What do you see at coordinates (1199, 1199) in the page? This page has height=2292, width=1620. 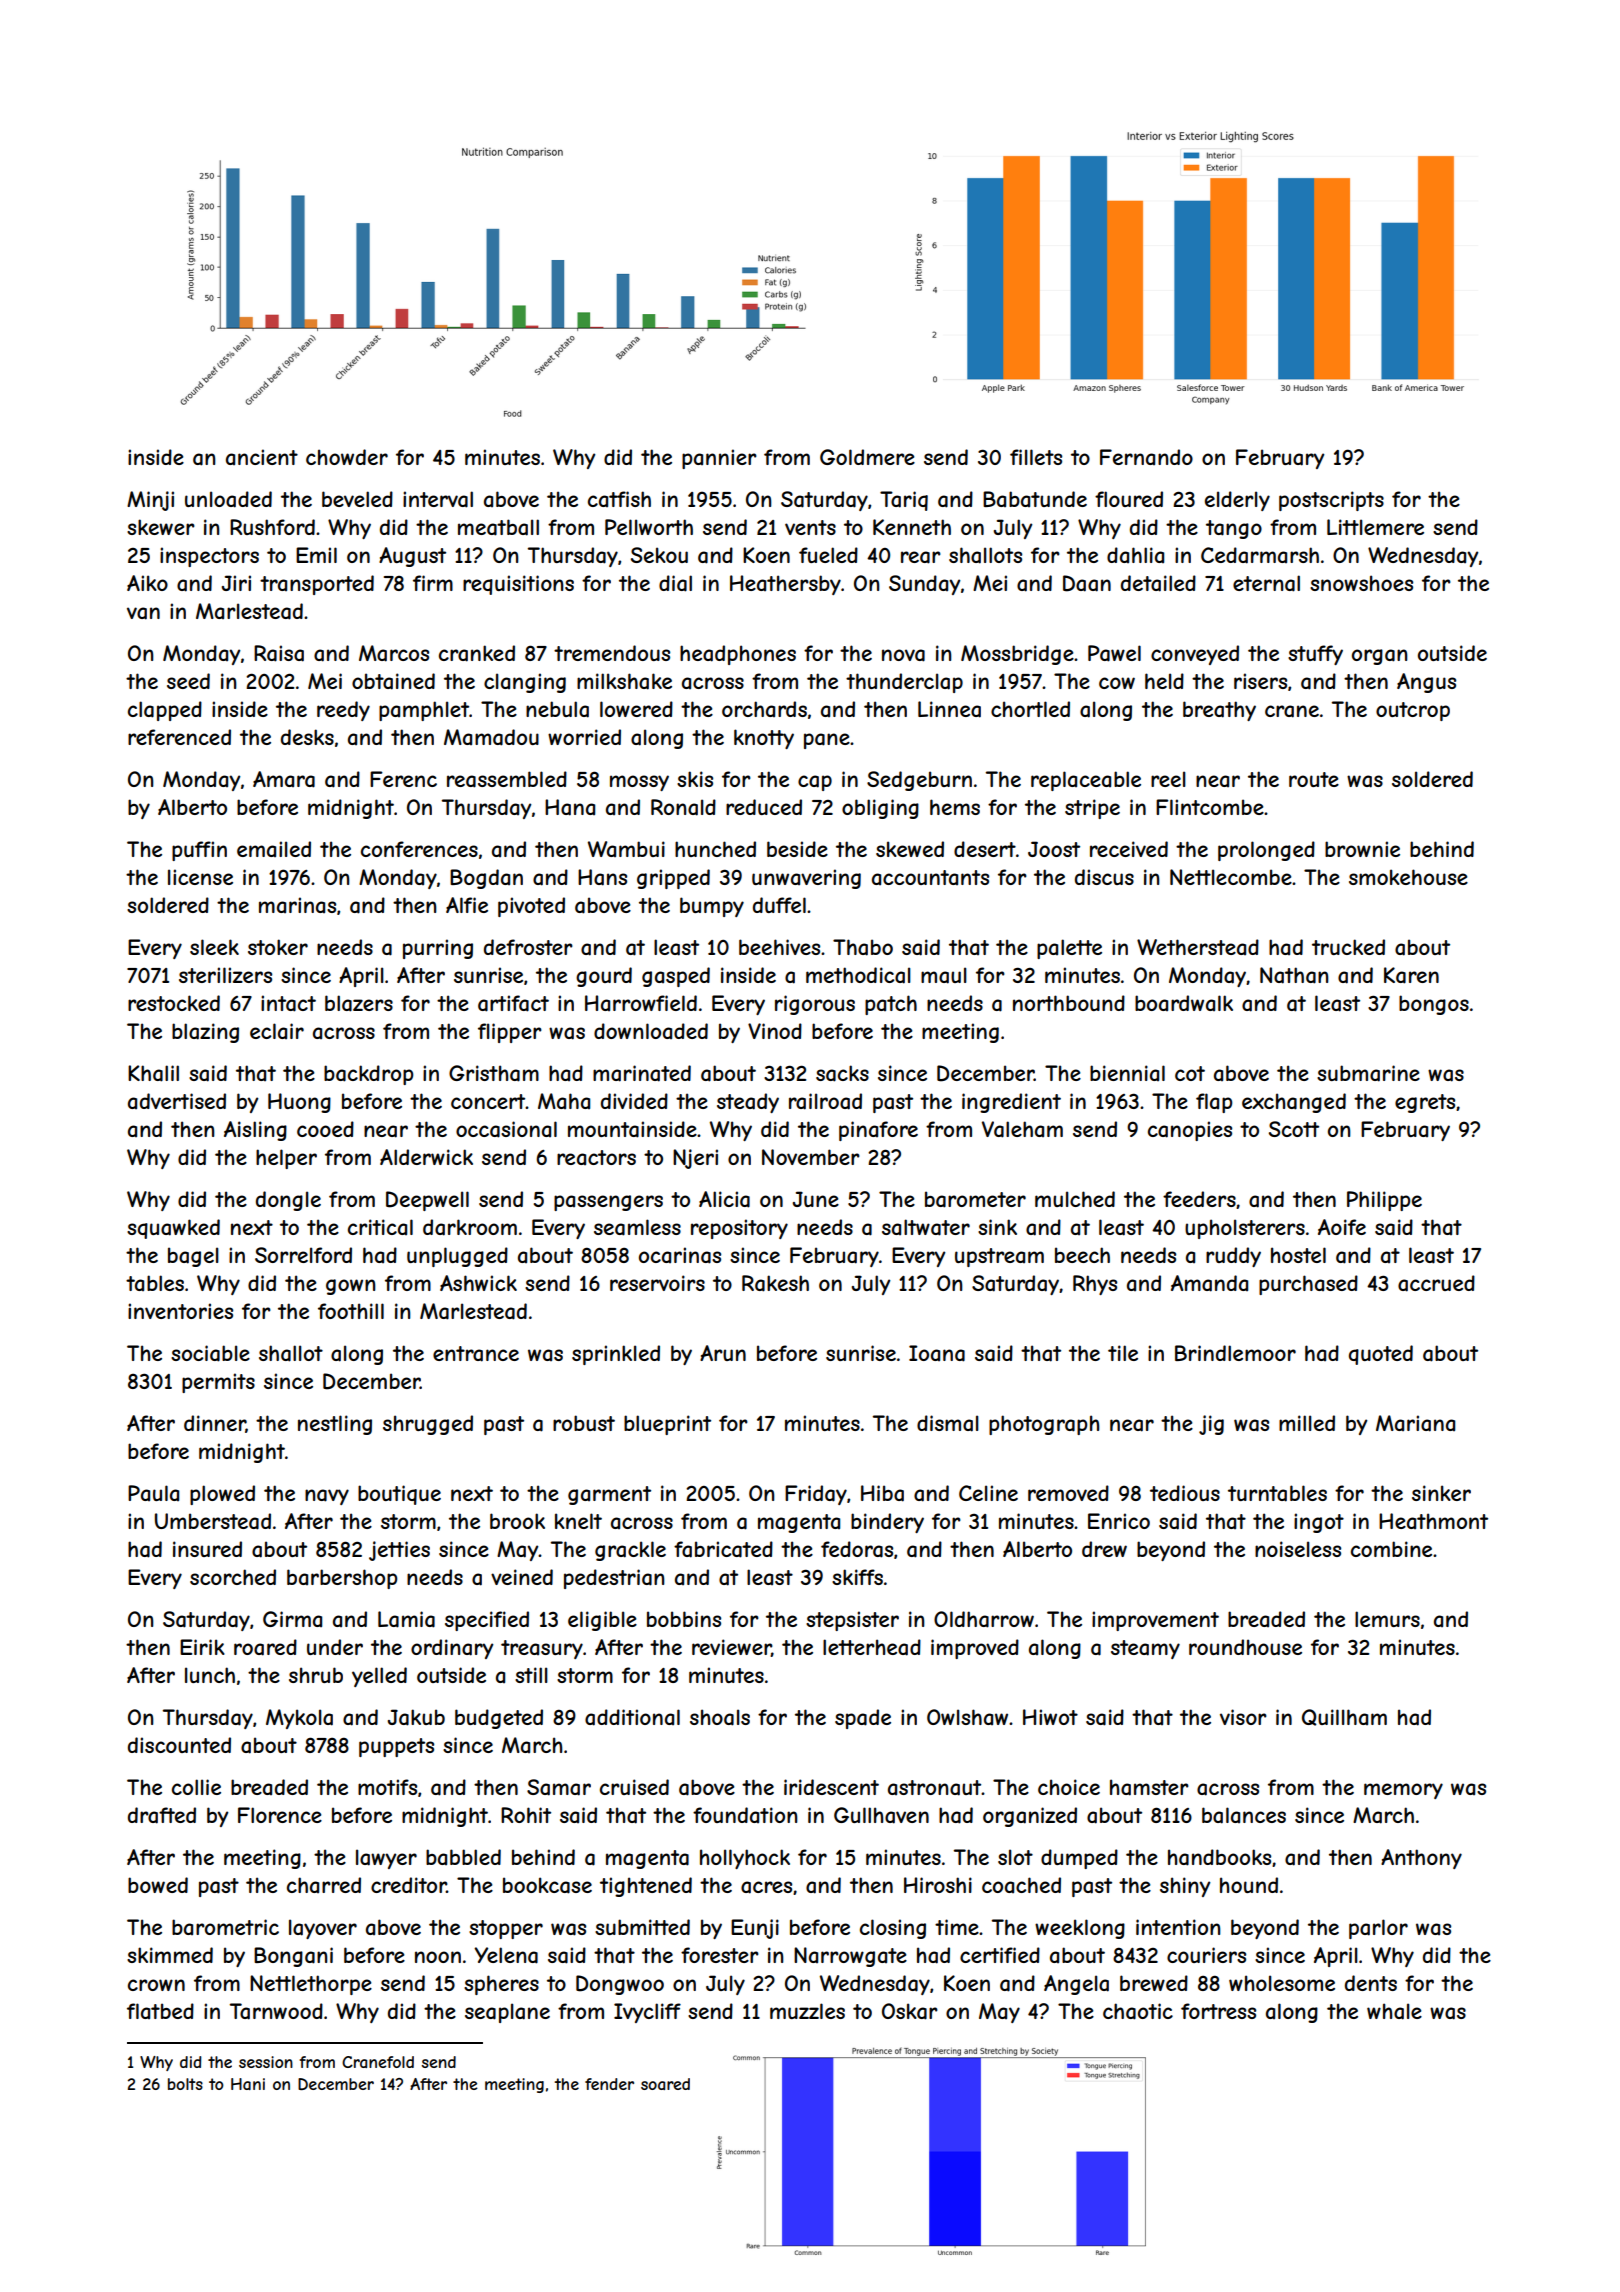 I see `feeders` at bounding box center [1199, 1199].
